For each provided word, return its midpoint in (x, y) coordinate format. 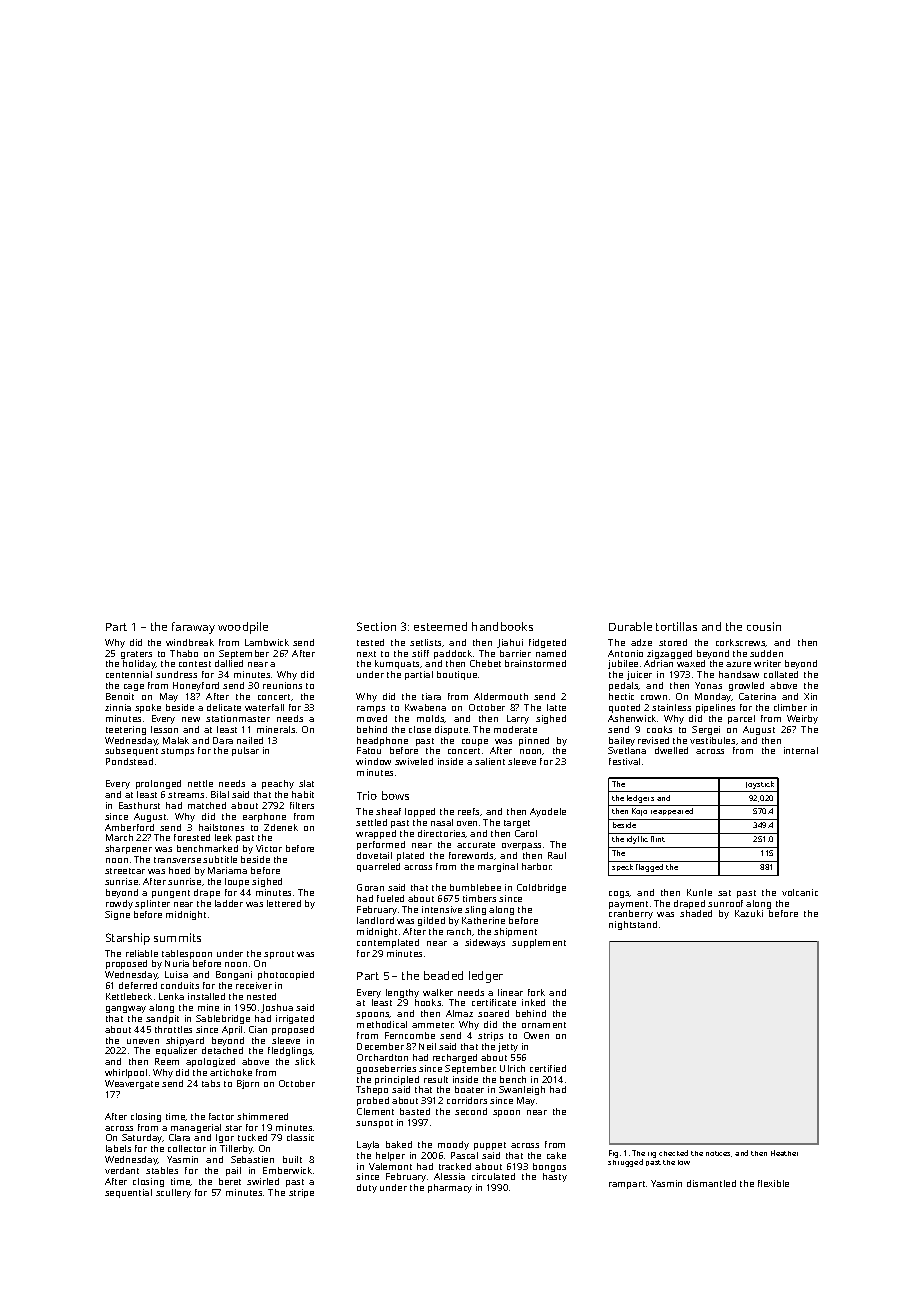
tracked (455, 1166)
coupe (475, 742)
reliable (142, 953)
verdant (122, 1170)
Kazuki (749, 913)
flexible (773, 1183)
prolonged (158, 784)
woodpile (243, 628)
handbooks (502, 626)
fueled (390, 898)
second (471, 1111)
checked (673, 1153)
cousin (764, 626)
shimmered (262, 1116)
